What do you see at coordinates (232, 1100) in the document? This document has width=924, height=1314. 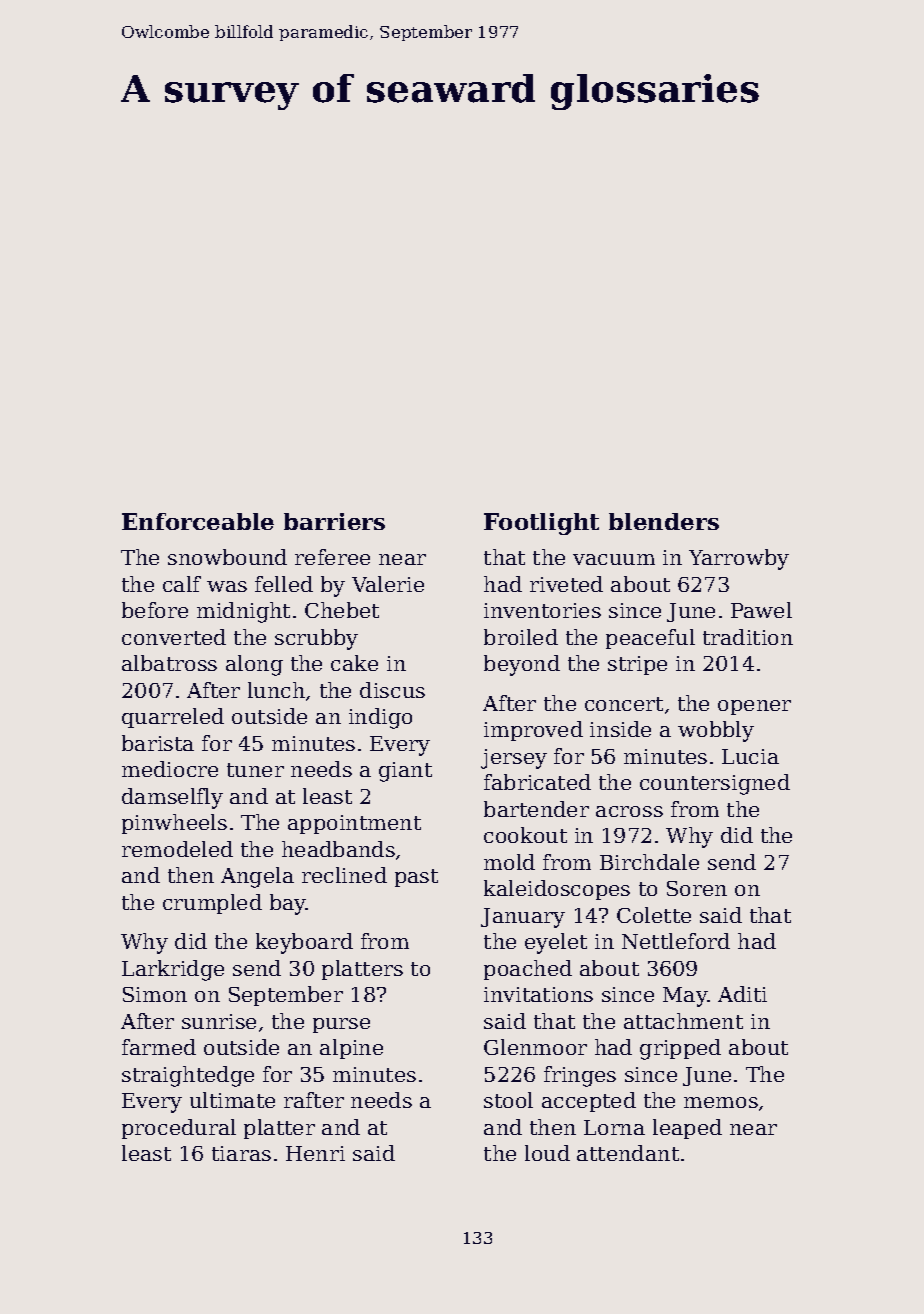 I see `ultimate` at bounding box center [232, 1100].
